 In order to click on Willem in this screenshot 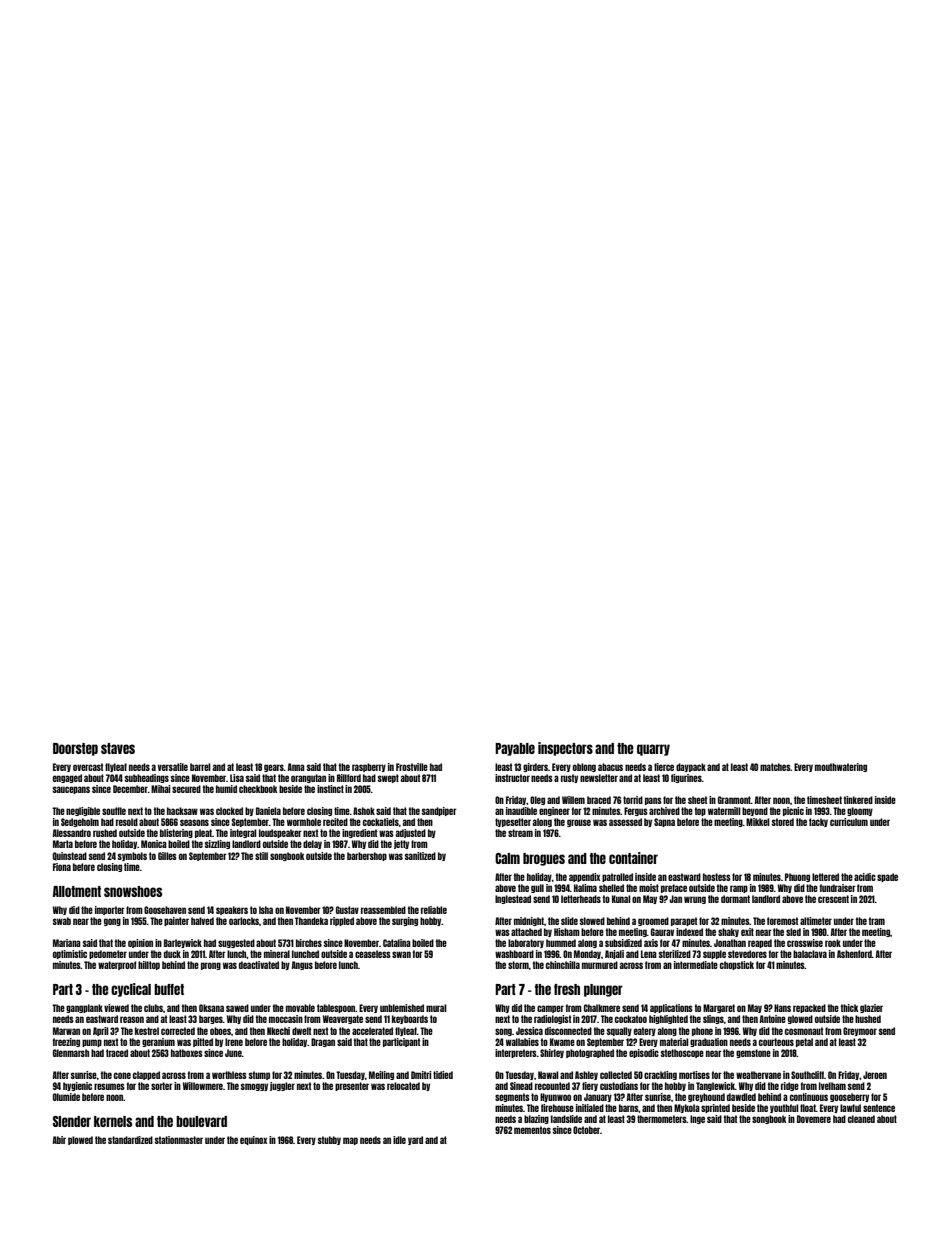, I will do `click(573, 800)`.
